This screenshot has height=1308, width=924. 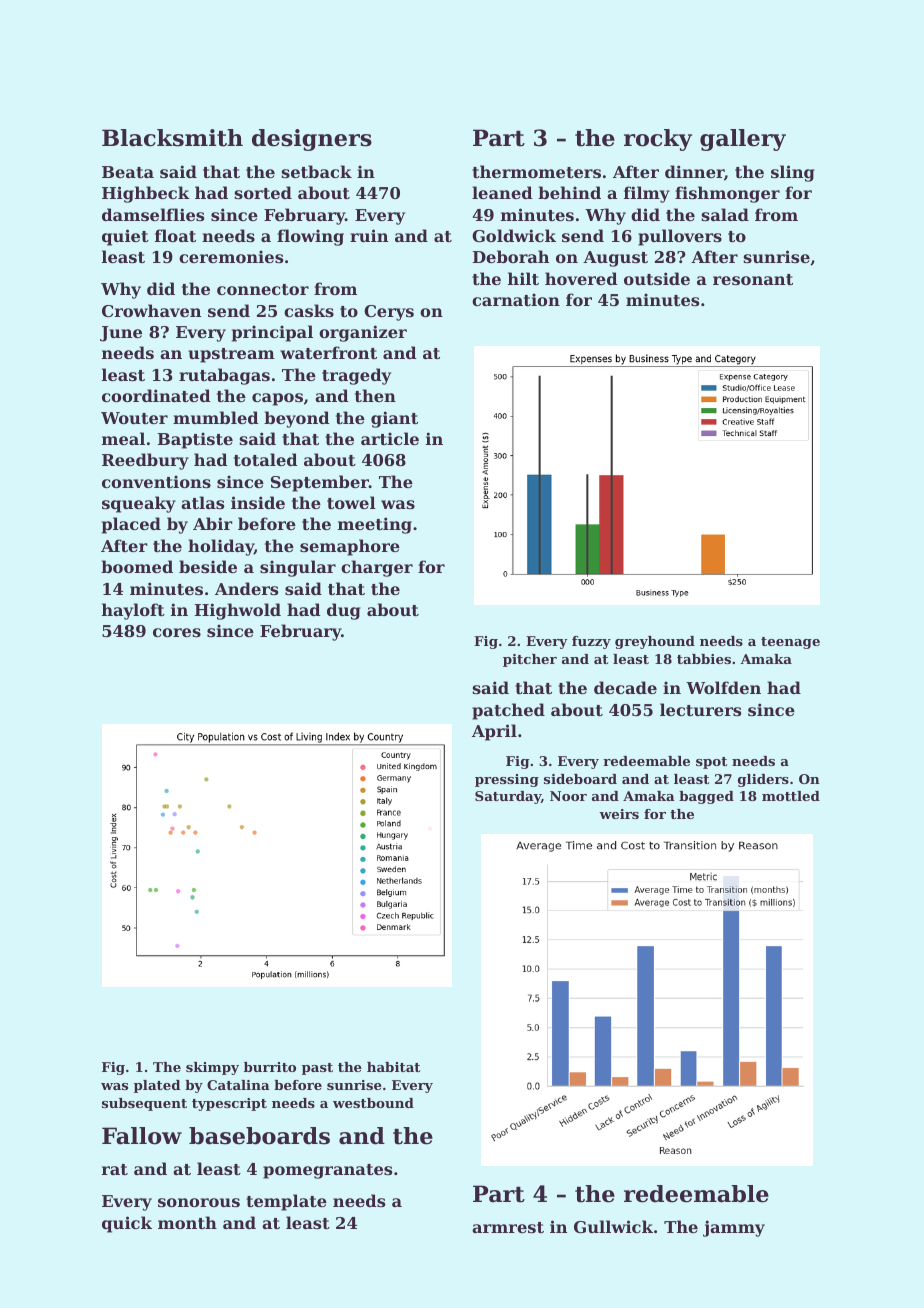 I want to click on damselflies, so click(x=153, y=214).
